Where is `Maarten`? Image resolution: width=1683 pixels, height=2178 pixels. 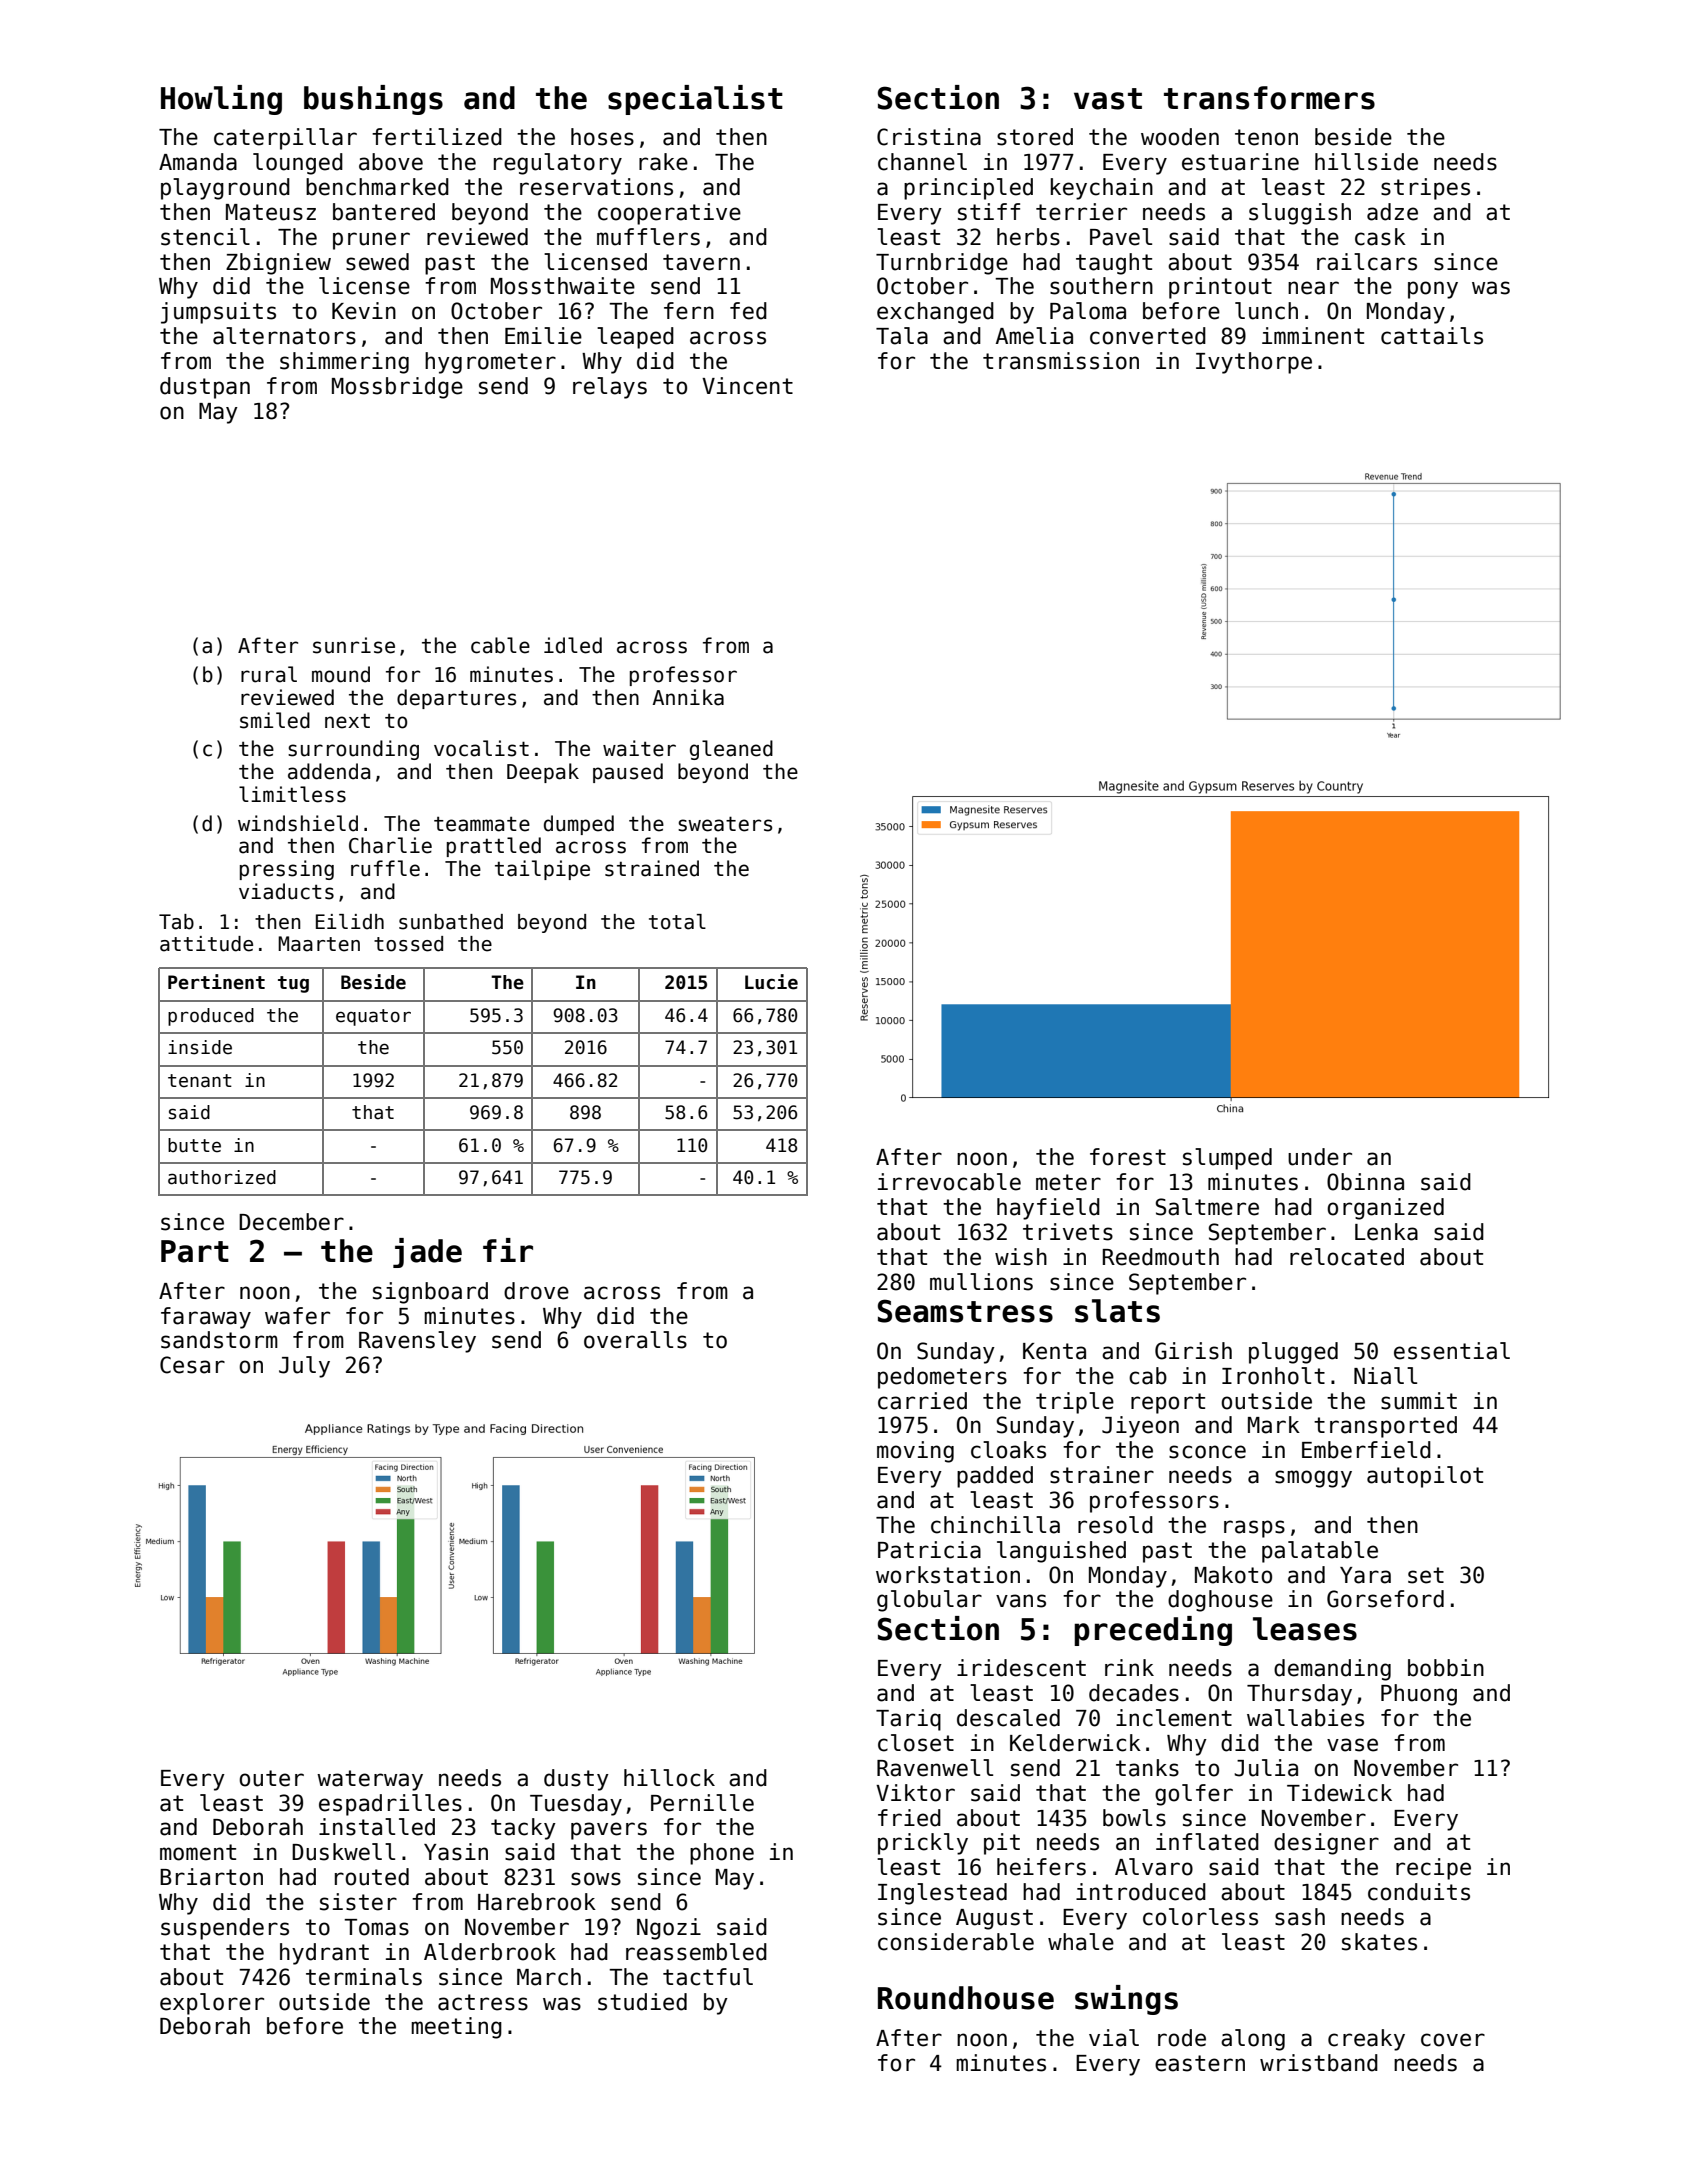 Maarten is located at coordinates (319, 944).
